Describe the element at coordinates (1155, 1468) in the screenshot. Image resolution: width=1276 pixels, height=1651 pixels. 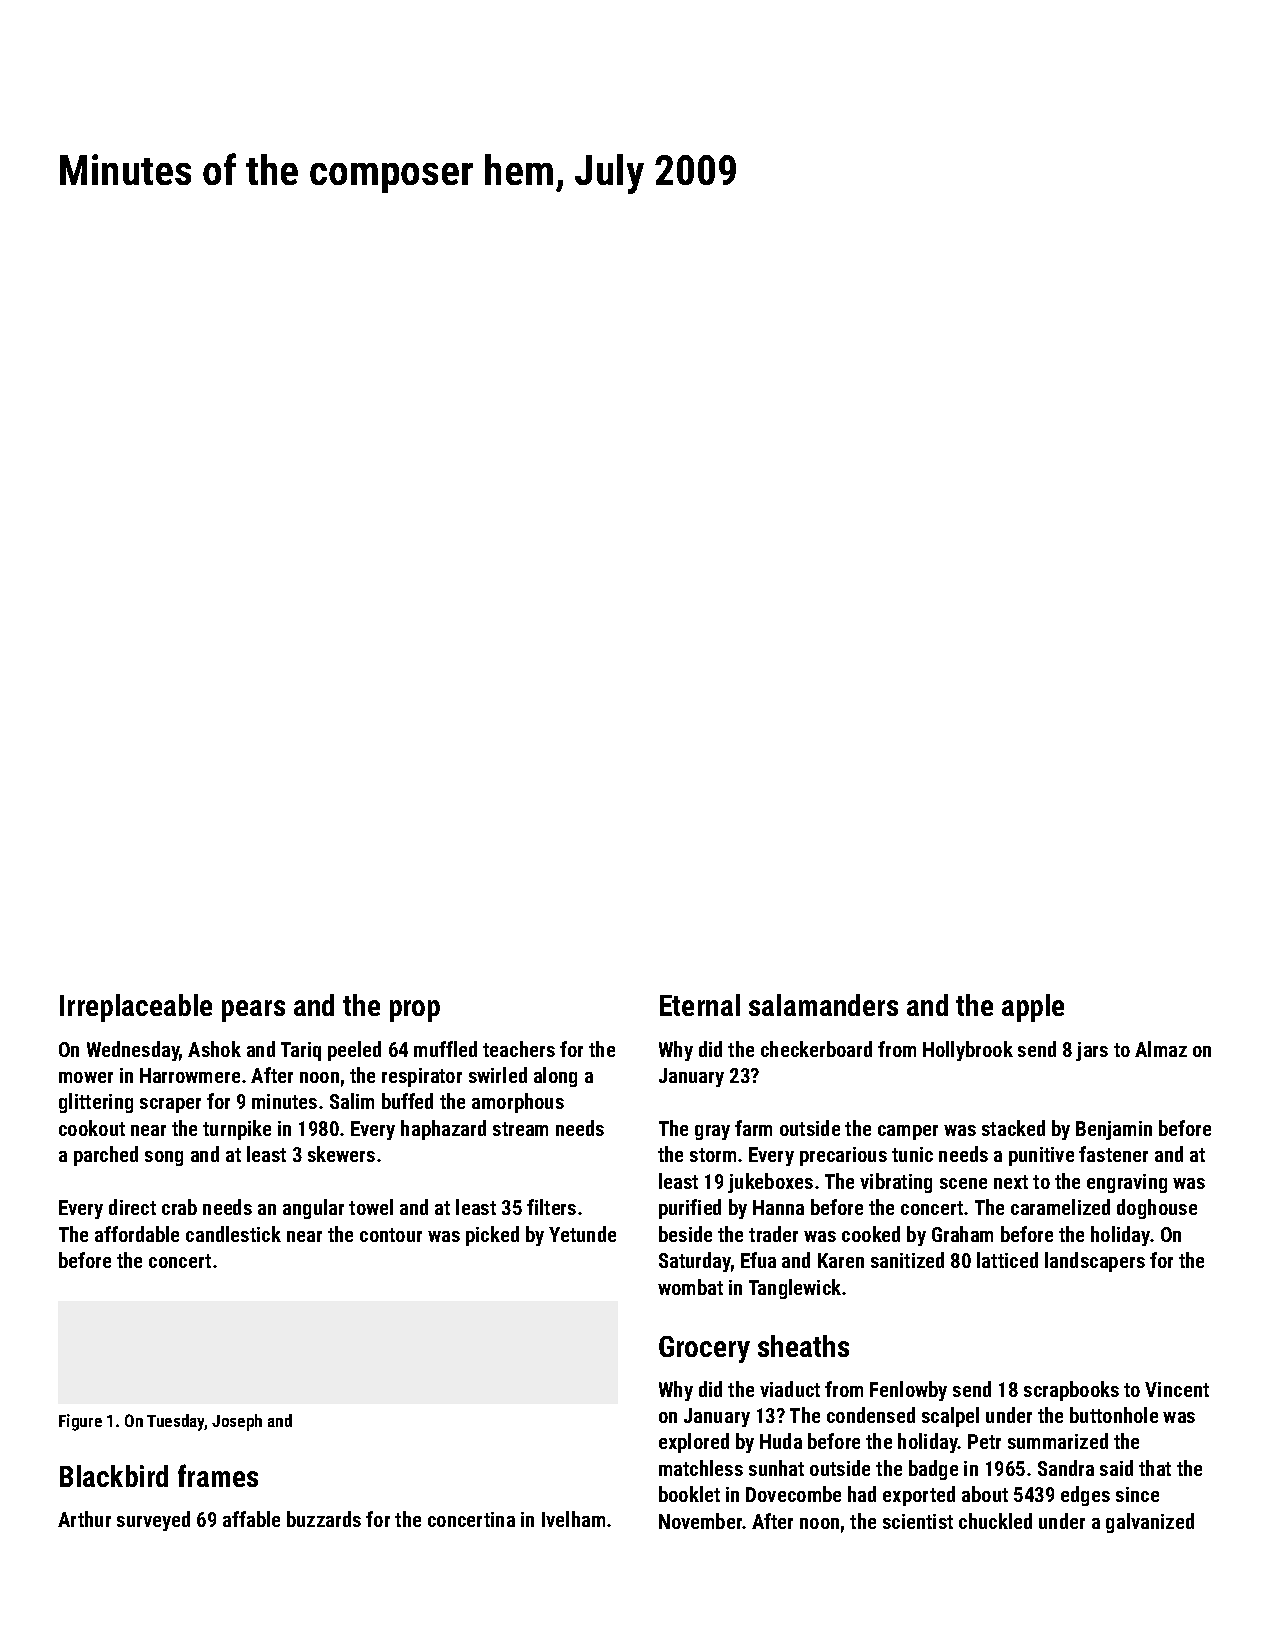
I see `that` at that location.
